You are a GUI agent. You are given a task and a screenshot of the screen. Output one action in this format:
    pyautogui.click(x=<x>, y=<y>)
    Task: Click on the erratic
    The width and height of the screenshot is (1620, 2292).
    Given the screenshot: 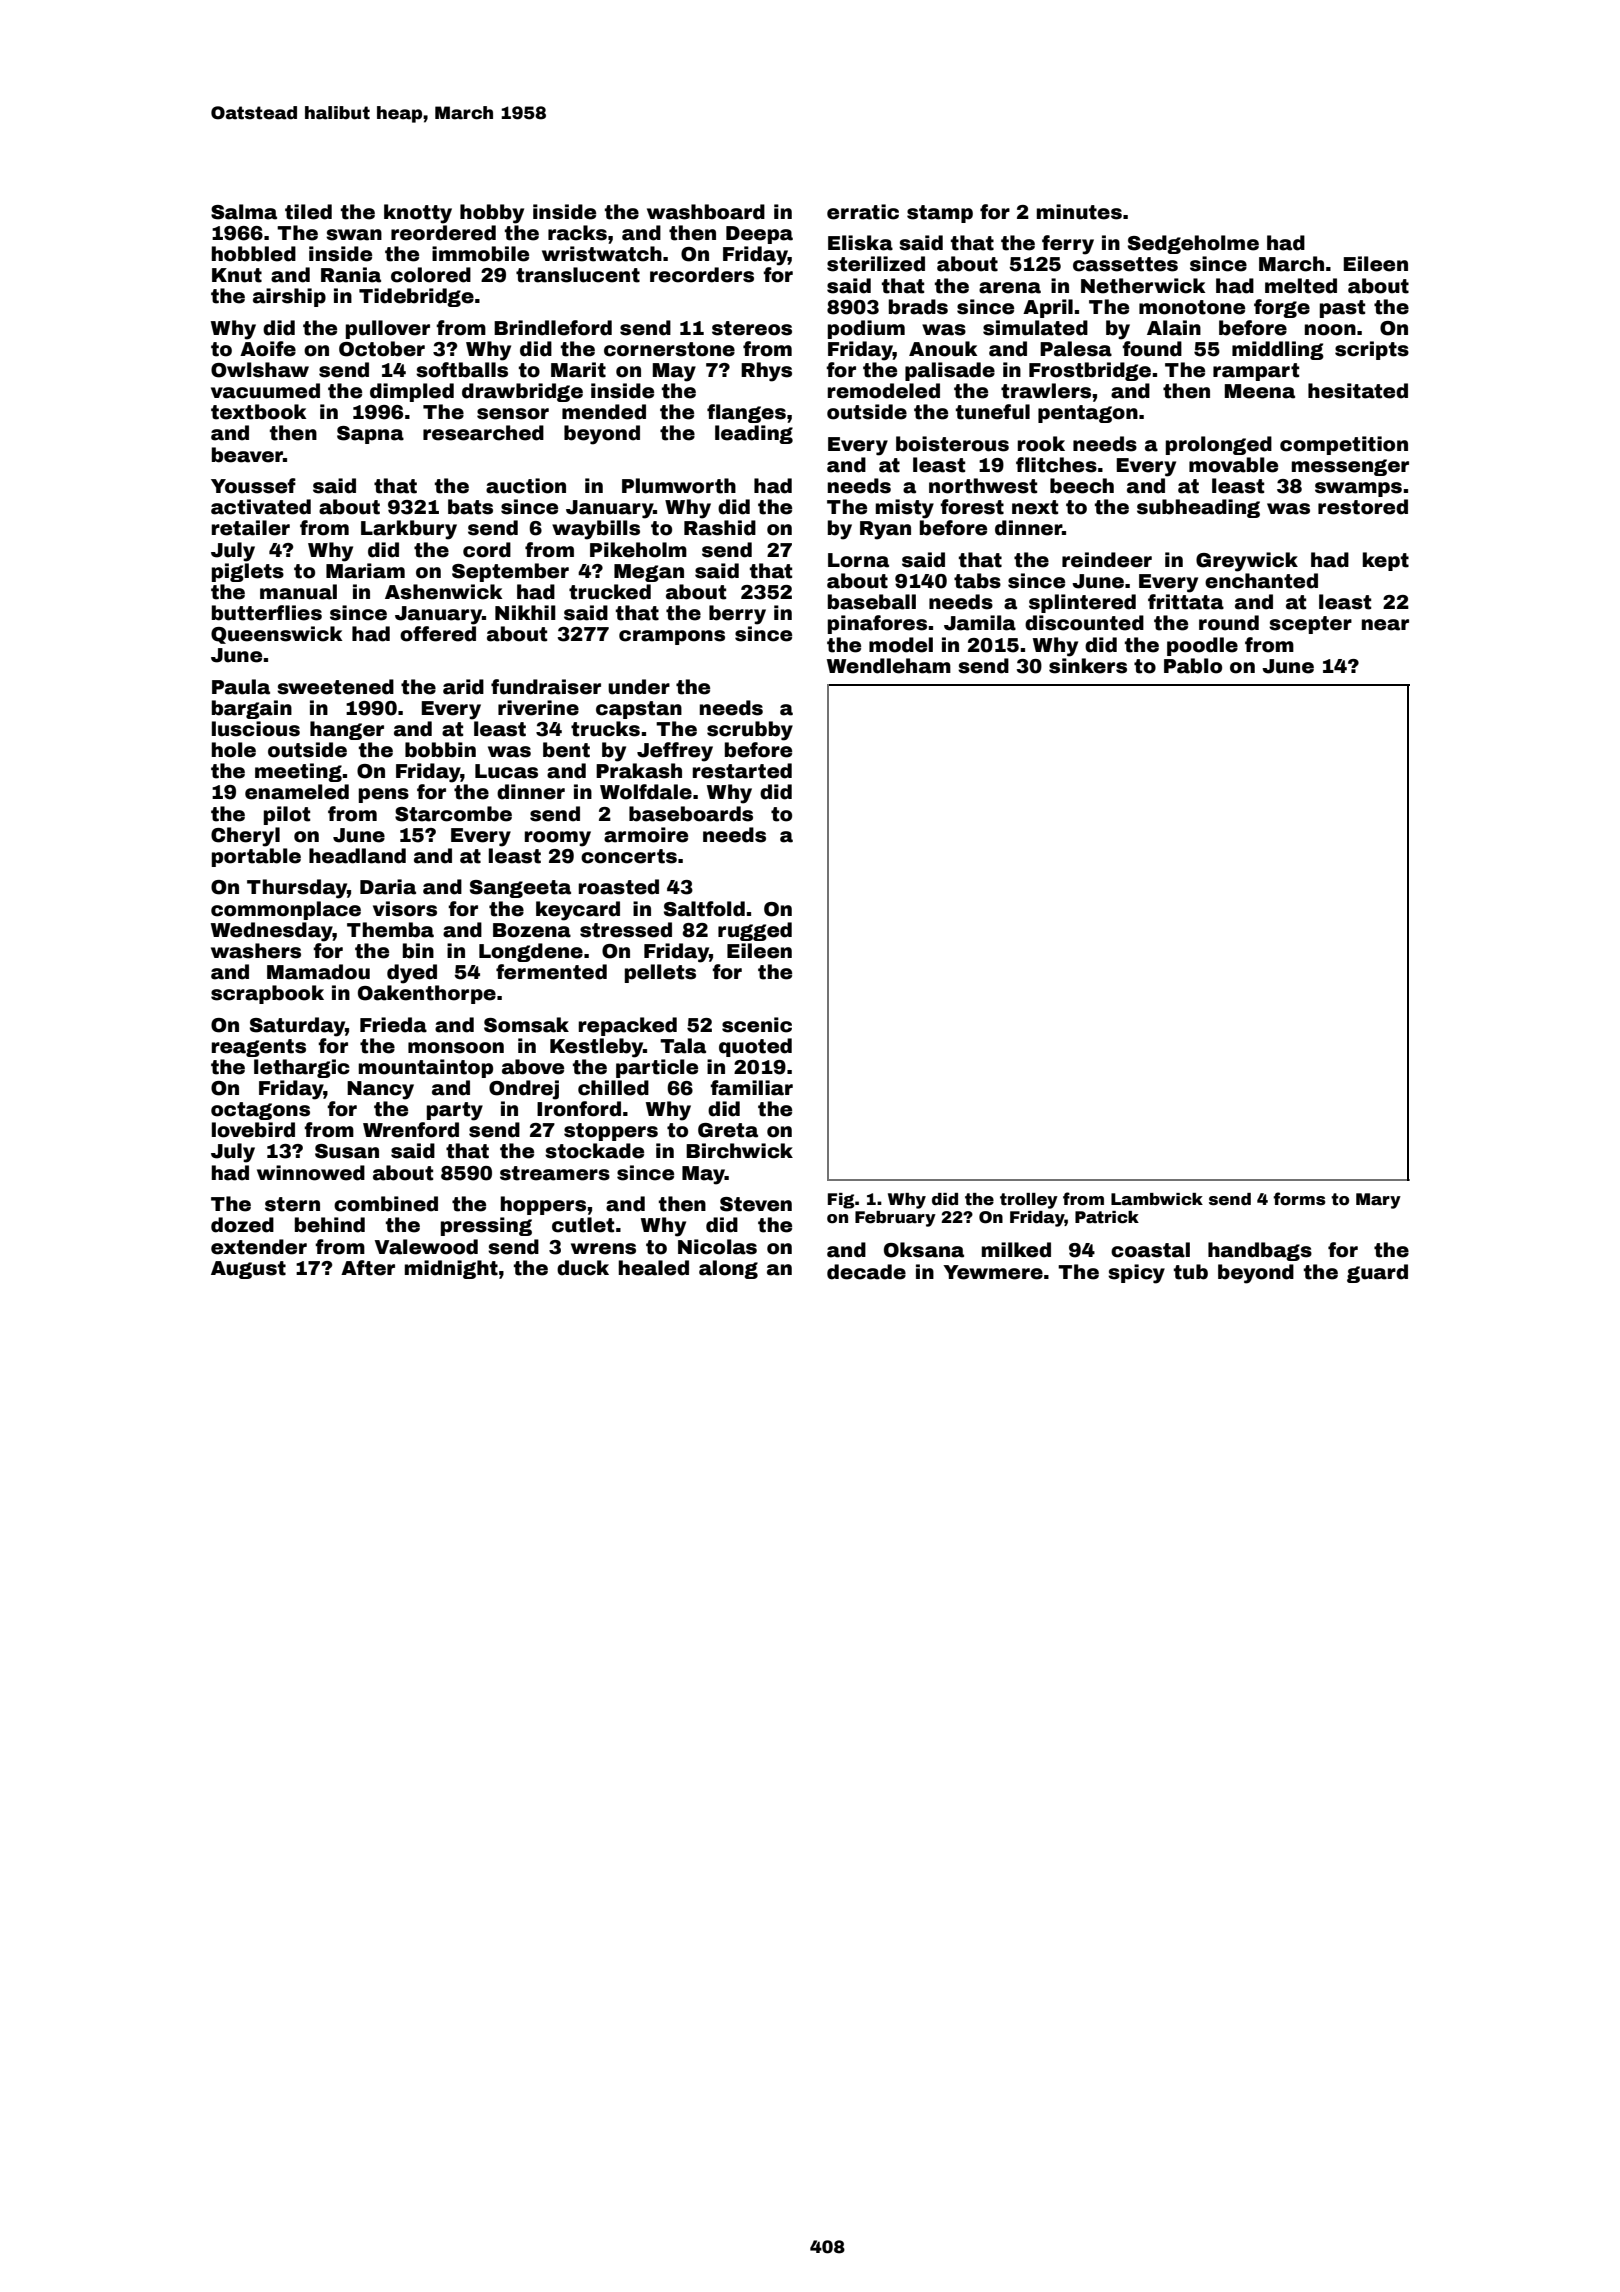 What is the action you would take?
    pyautogui.click(x=863, y=212)
